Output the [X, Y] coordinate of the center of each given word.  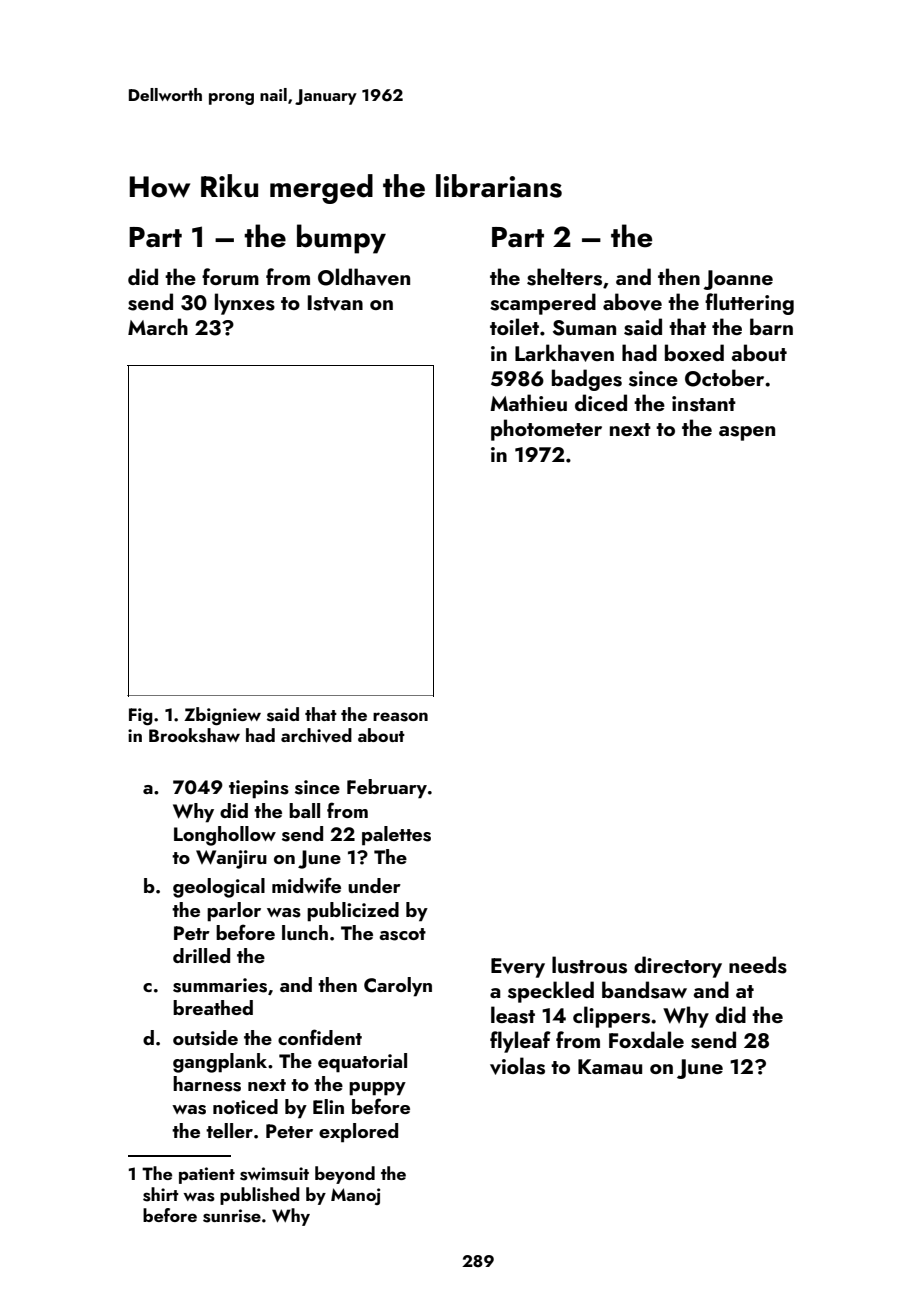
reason [400, 717]
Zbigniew [222, 716]
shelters [564, 277]
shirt [161, 1194]
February [387, 789]
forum [230, 276]
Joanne [738, 280]
